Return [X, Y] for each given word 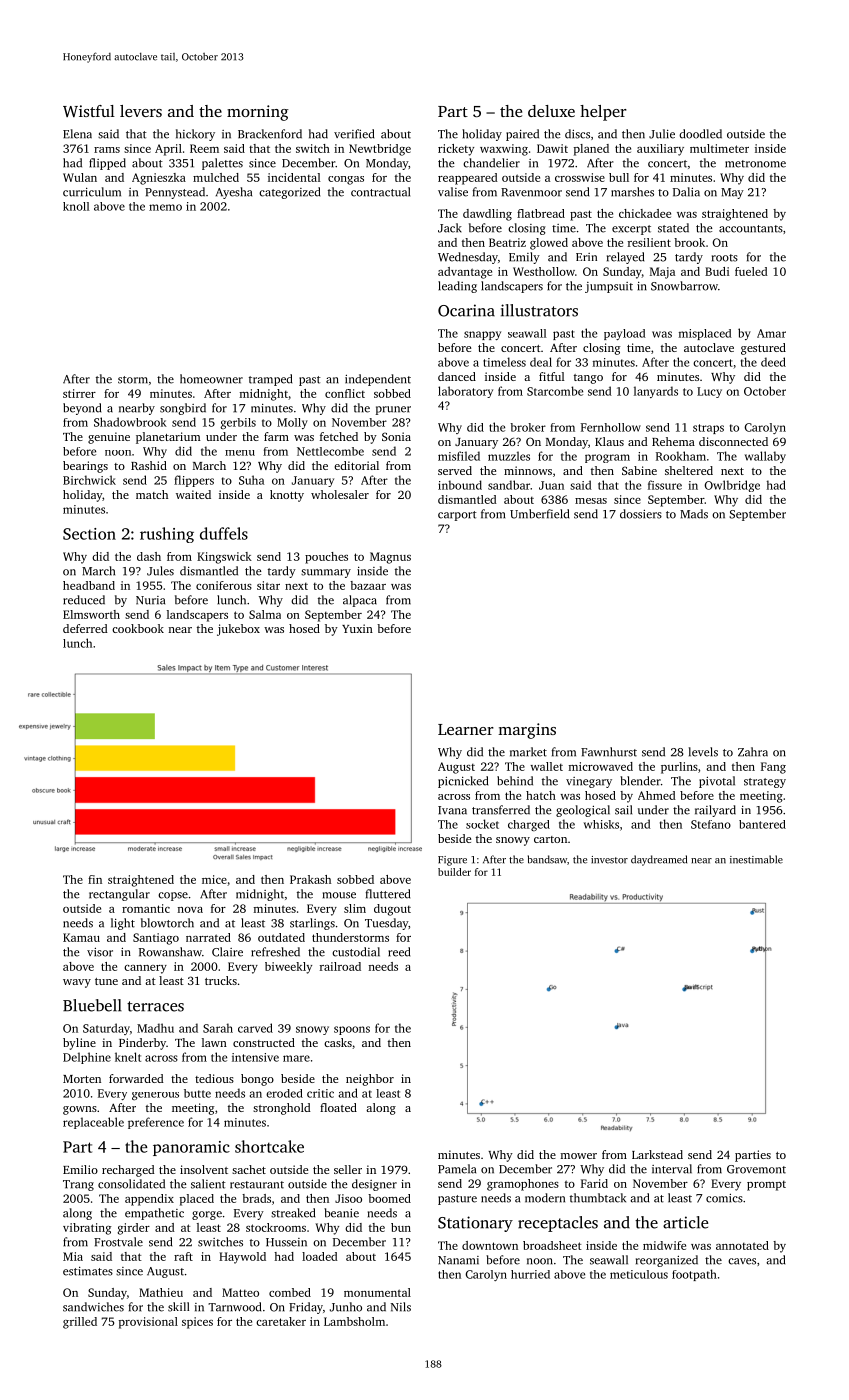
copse [173, 896]
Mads [694, 514]
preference [156, 1123]
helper [603, 113]
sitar [268, 585]
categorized [289, 193]
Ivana [452, 810]
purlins [679, 768]
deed [773, 362]
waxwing [504, 150]
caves [742, 1261]
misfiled [459, 456]
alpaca [360, 601]
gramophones [523, 1185]
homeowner [211, 379]
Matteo [240, 1292]
